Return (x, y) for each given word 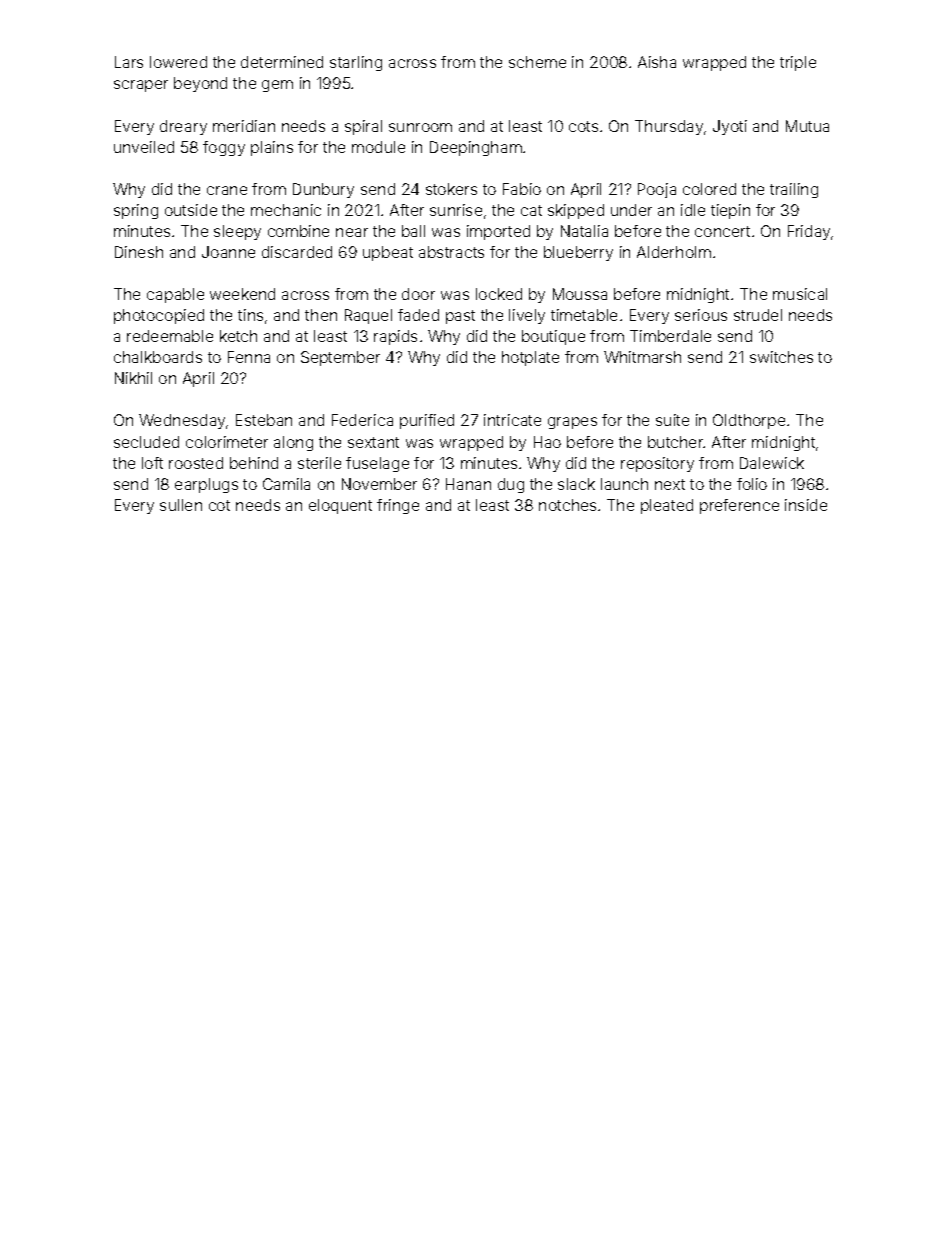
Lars (129, 62)
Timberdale (670, 336)
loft (152, 463)
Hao (547, 442)
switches (781, 357)
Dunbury (323, 190)
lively (527, 316)
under (631, 210)
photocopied (159, 316)
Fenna (249, 357)
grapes (572, 423)
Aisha (657, 62)
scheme (537, 62)
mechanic (286, 210)
